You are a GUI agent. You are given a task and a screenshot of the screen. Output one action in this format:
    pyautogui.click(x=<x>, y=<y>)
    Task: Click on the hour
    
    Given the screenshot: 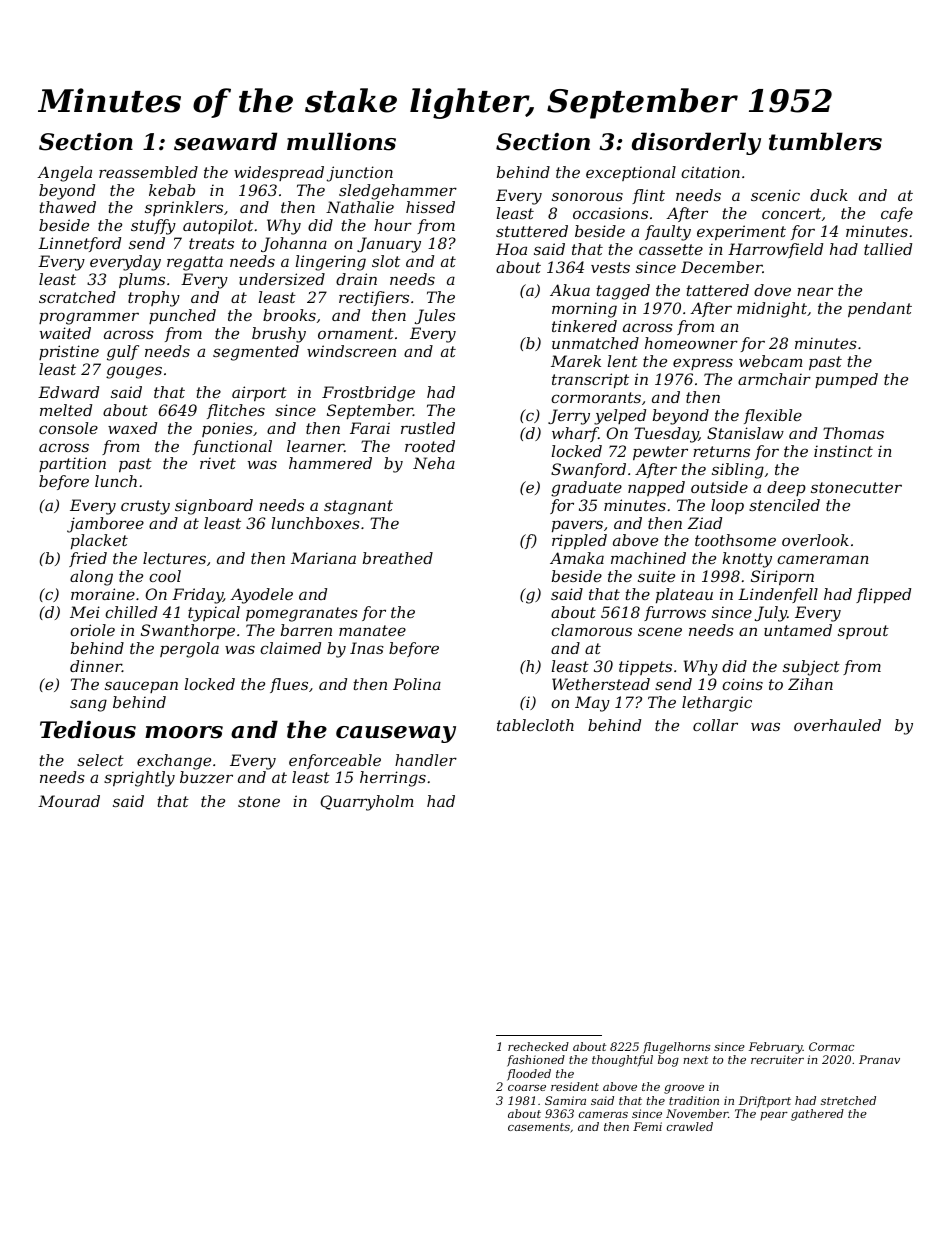 What is the action you would take?
    pyautogui.click(x=393, y=225)
